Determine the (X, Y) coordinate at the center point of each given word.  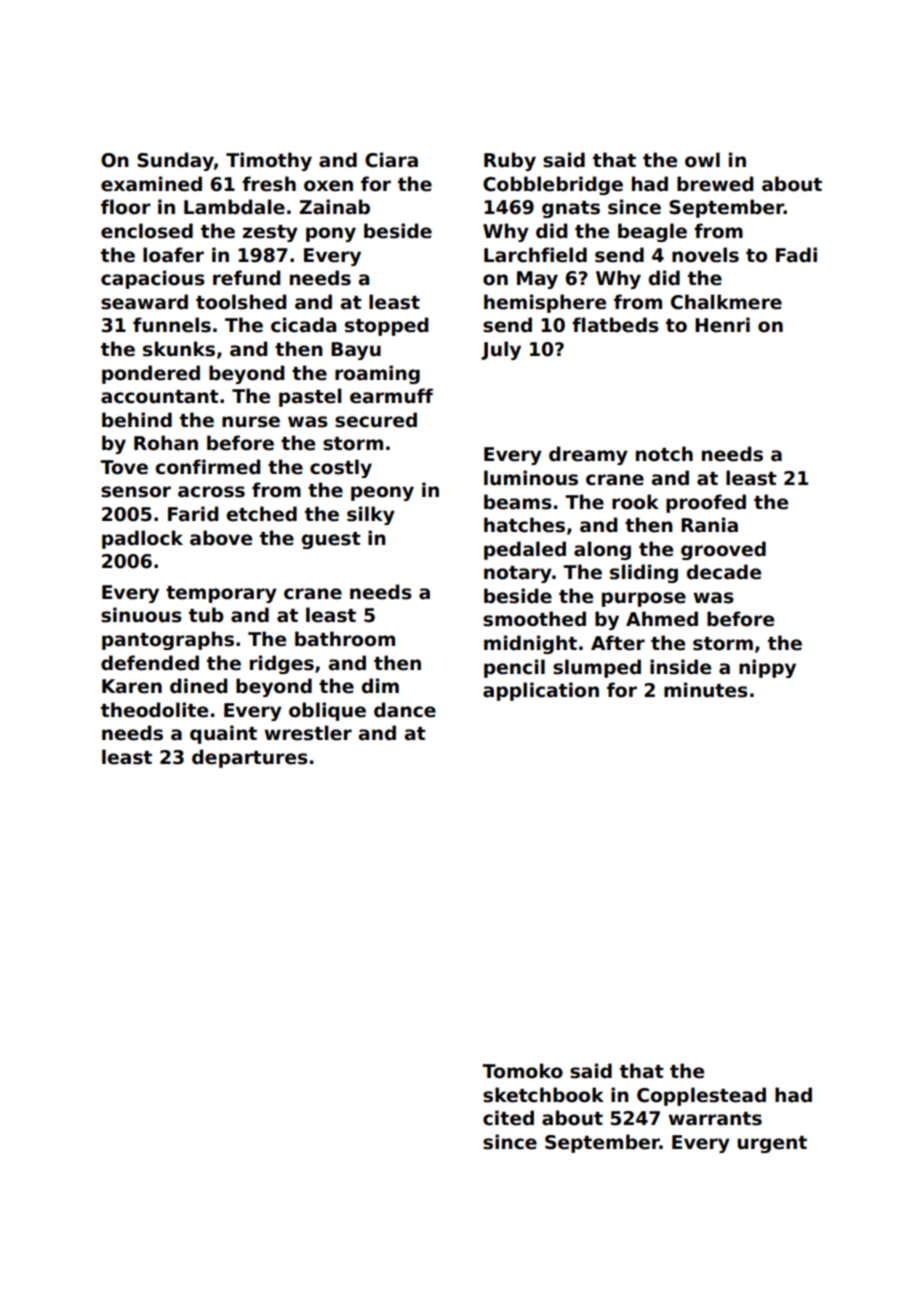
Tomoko (522, 1071)
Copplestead (701, 1096)
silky (371, 515)
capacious (153, 279)
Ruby (510, 161)
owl (702, 160)
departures (250, 758)
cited (508, 1118)
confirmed (208, 467)
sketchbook (543, 1095)
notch (664, 454)
